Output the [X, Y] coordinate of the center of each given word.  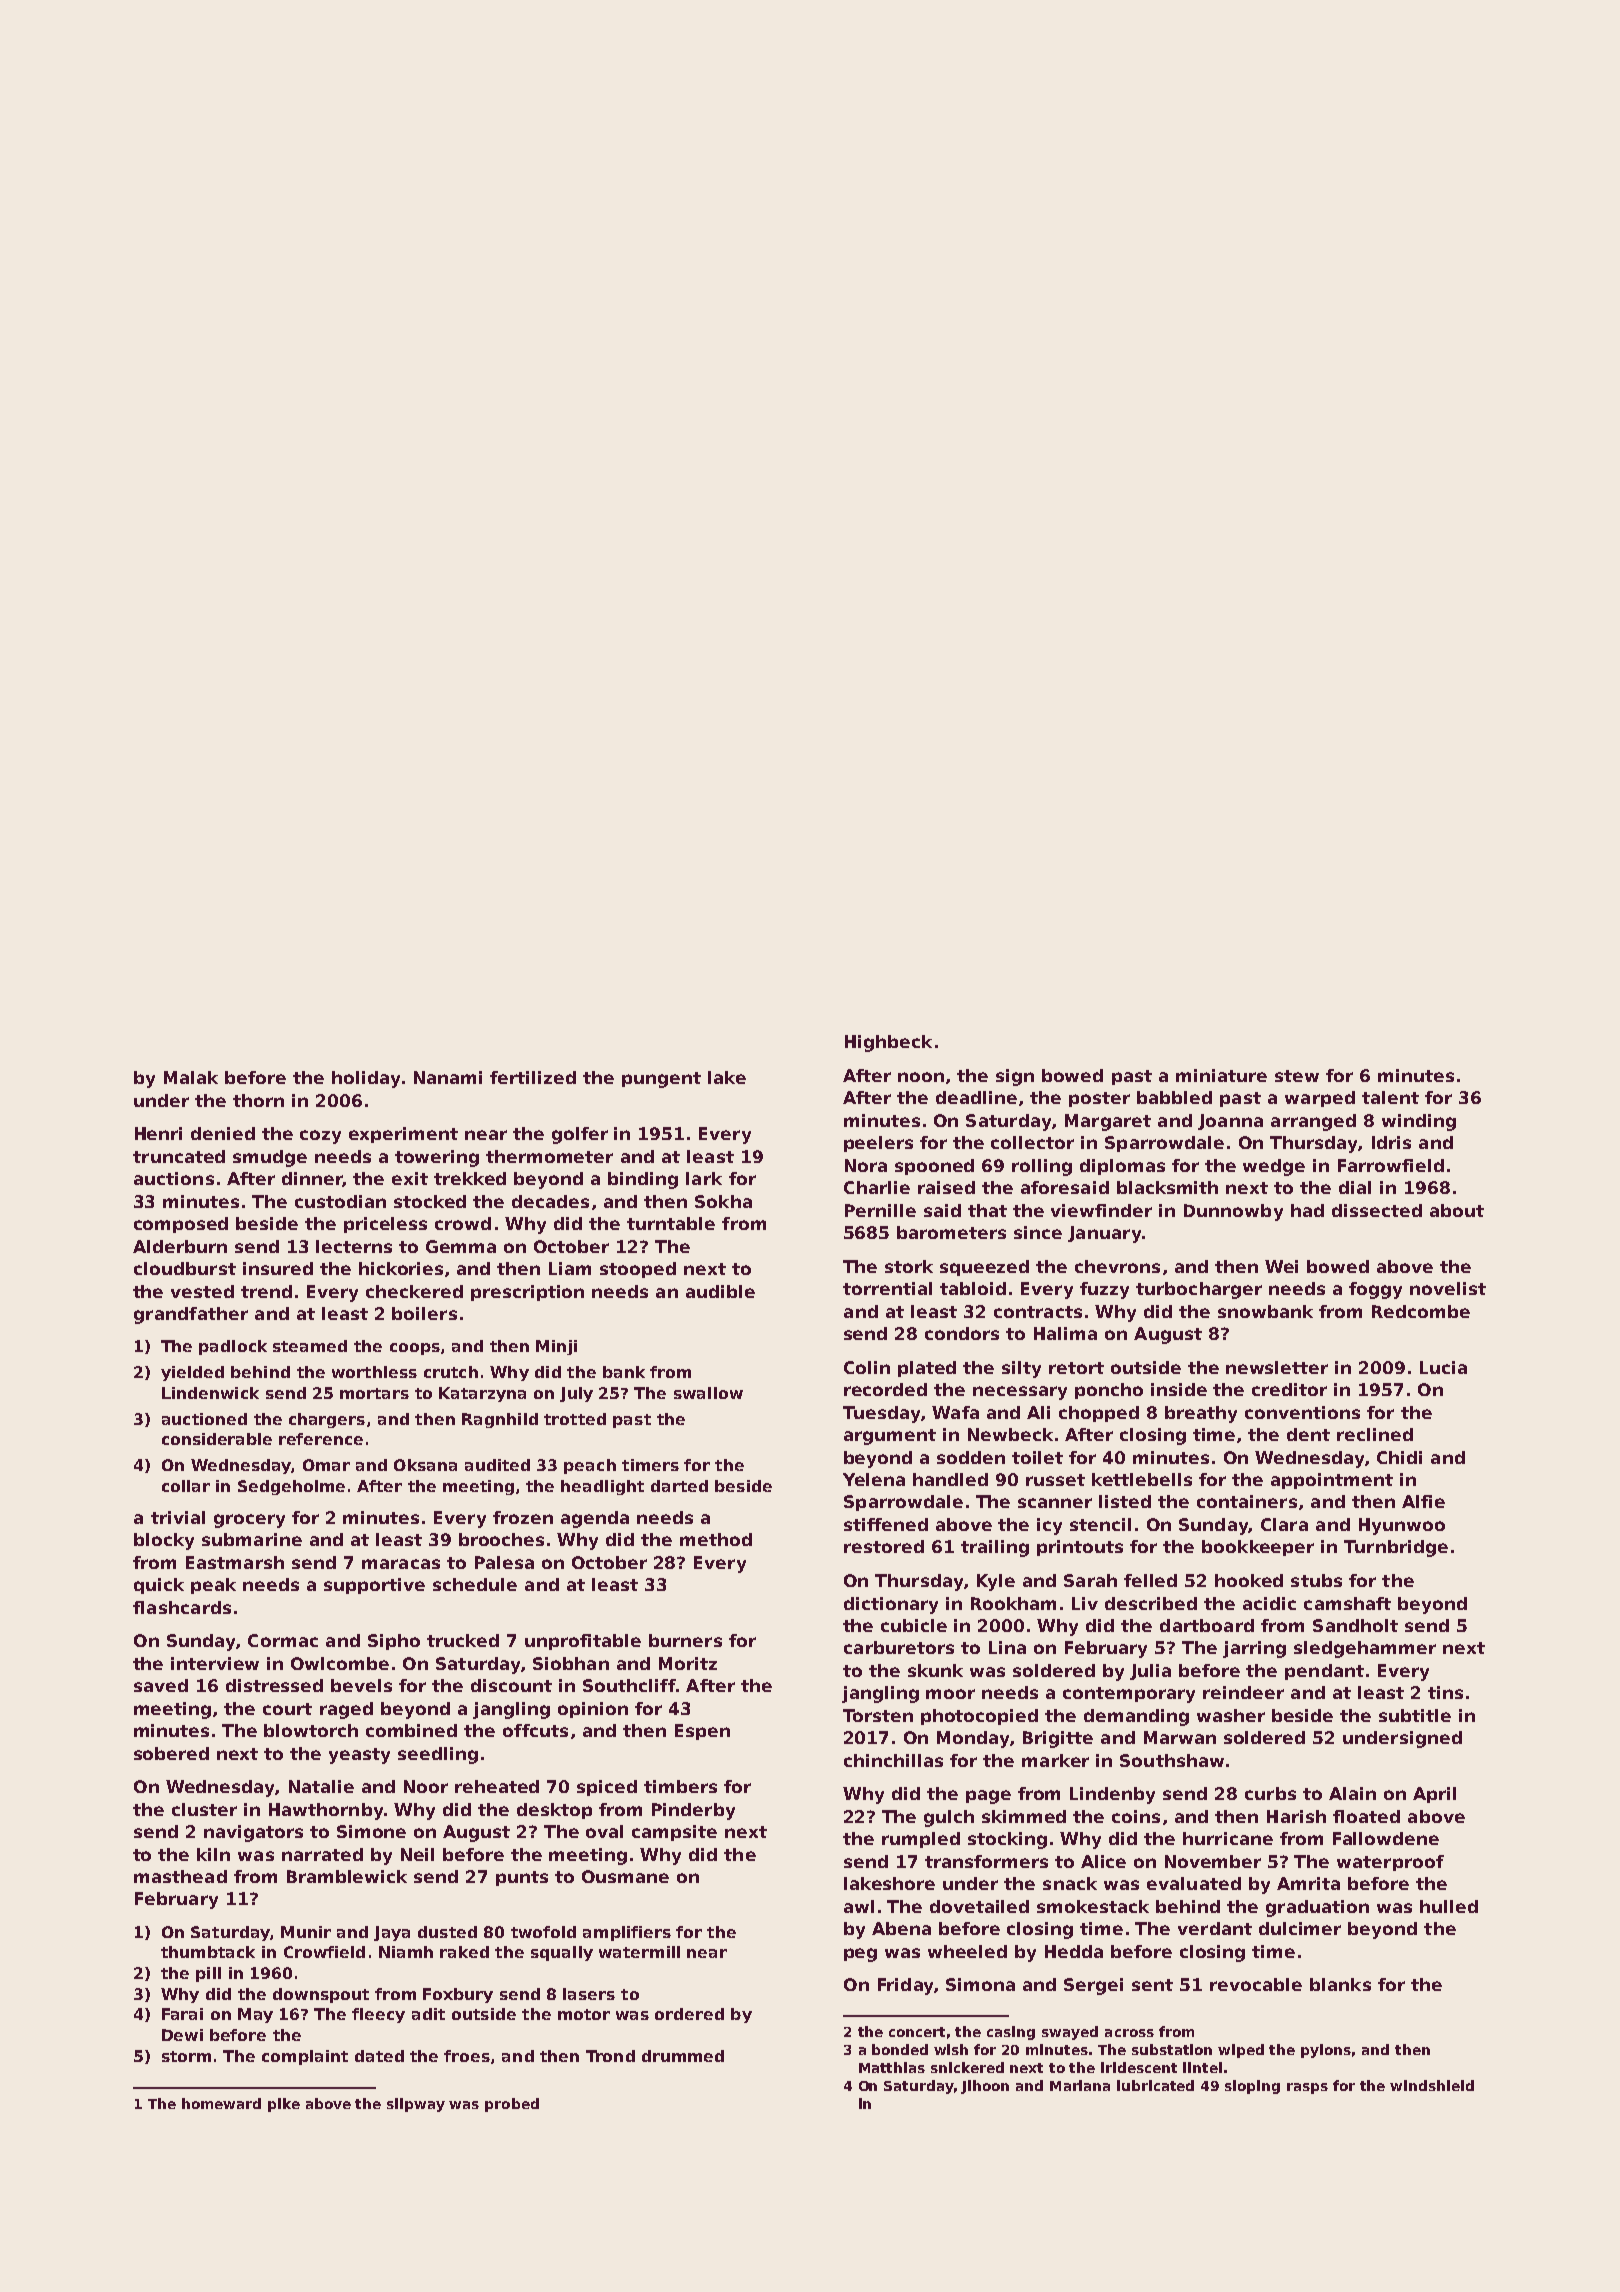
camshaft [1347, 1603]
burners [685, 1640]
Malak [191, 1077]
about [1457, 1210]
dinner [312, 1179]
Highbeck [888, 1043]
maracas [401, 1564]
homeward [221, 2103]
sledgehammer [1365, 1649]
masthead [180, 1876]
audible [720, 1291]
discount [511, 1685]
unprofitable [583, 1642]
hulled [1449, 1906]
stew [1297, 1076]
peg [860, 1955]
